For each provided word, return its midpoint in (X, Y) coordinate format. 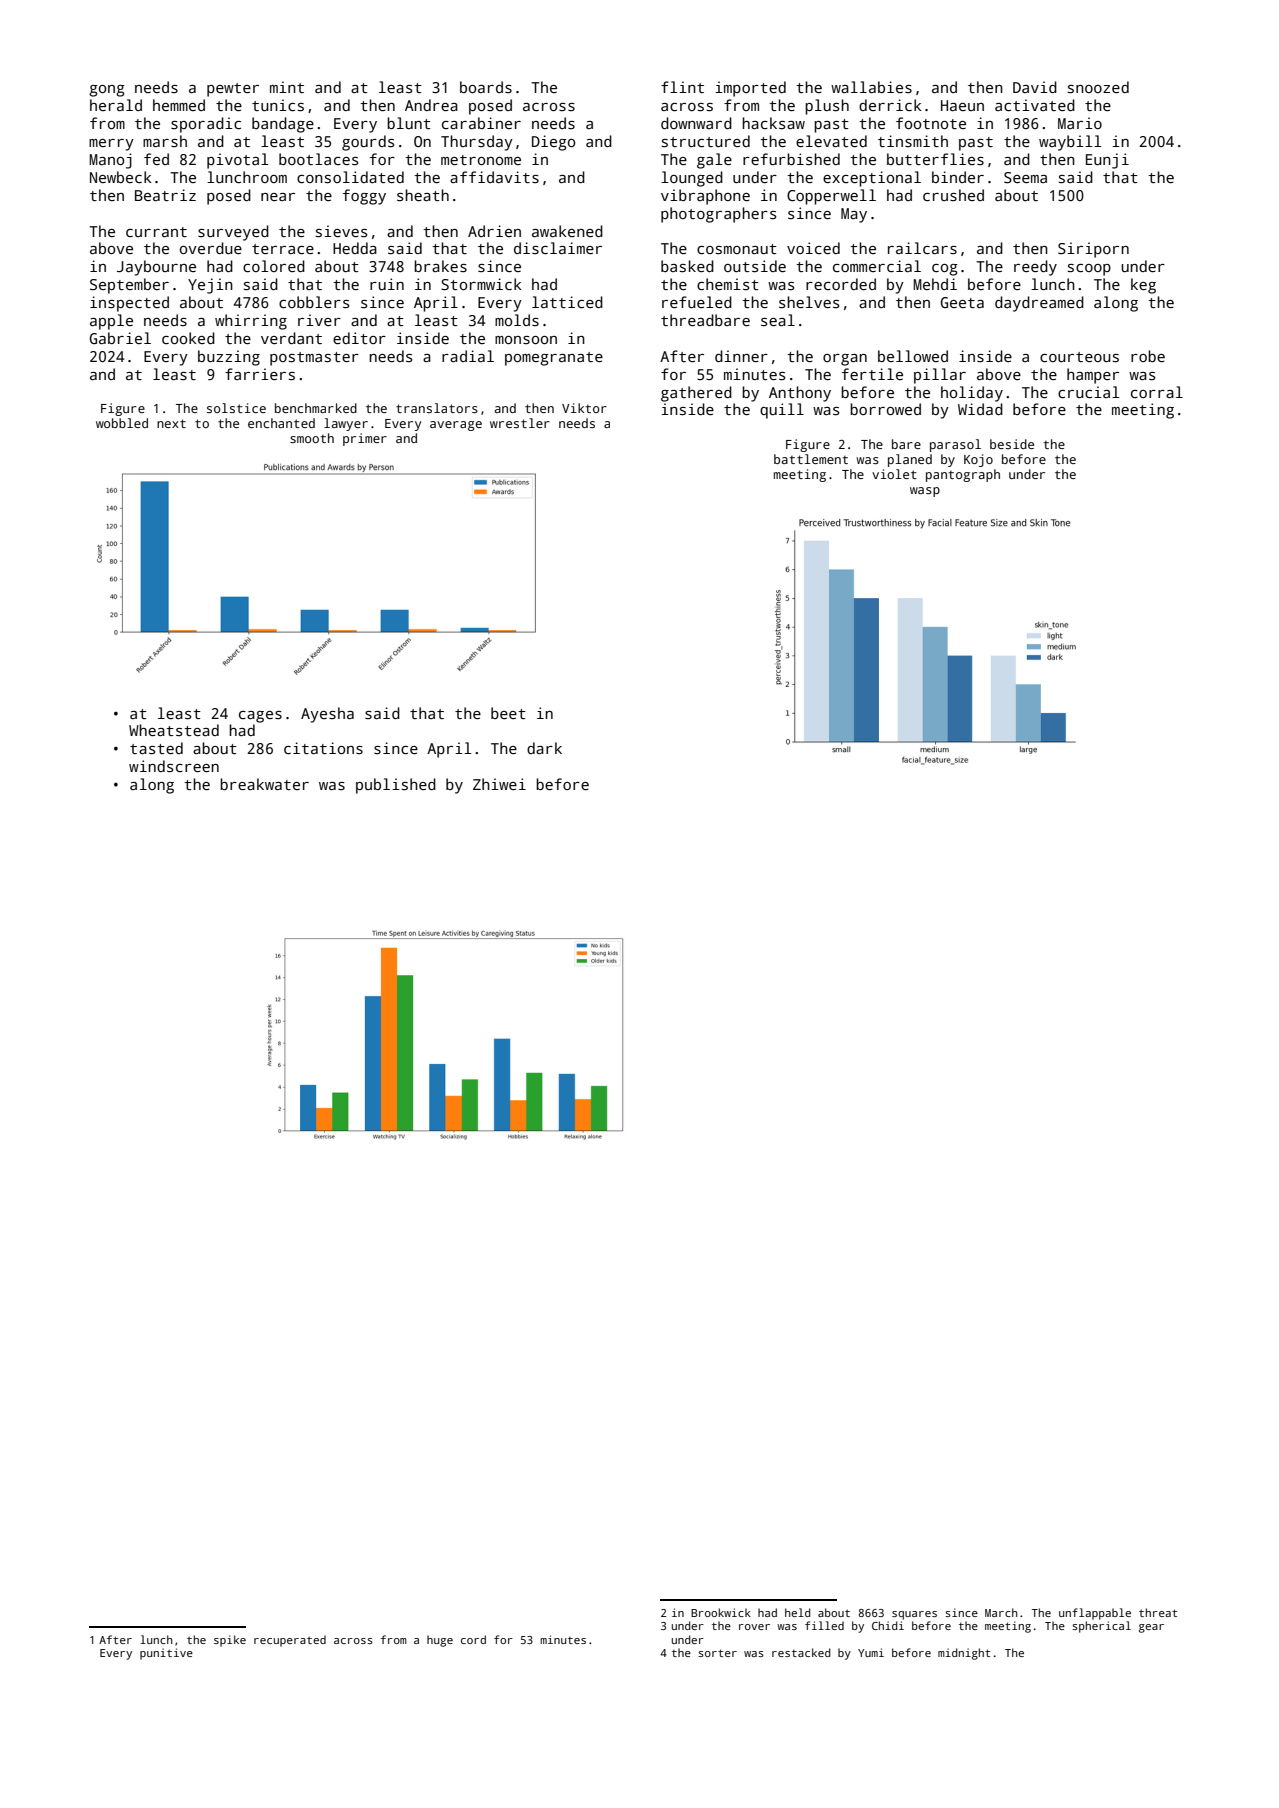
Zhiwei (499, 784)
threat (1158, 1612)
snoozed (1098, 87)
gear (1151, 1628)
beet (508, 713)
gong (107, 91)
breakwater (264, 784)
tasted (156, 748)
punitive (166, 1654)
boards (486, 87)
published (396, 786)
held (797, 1612)
